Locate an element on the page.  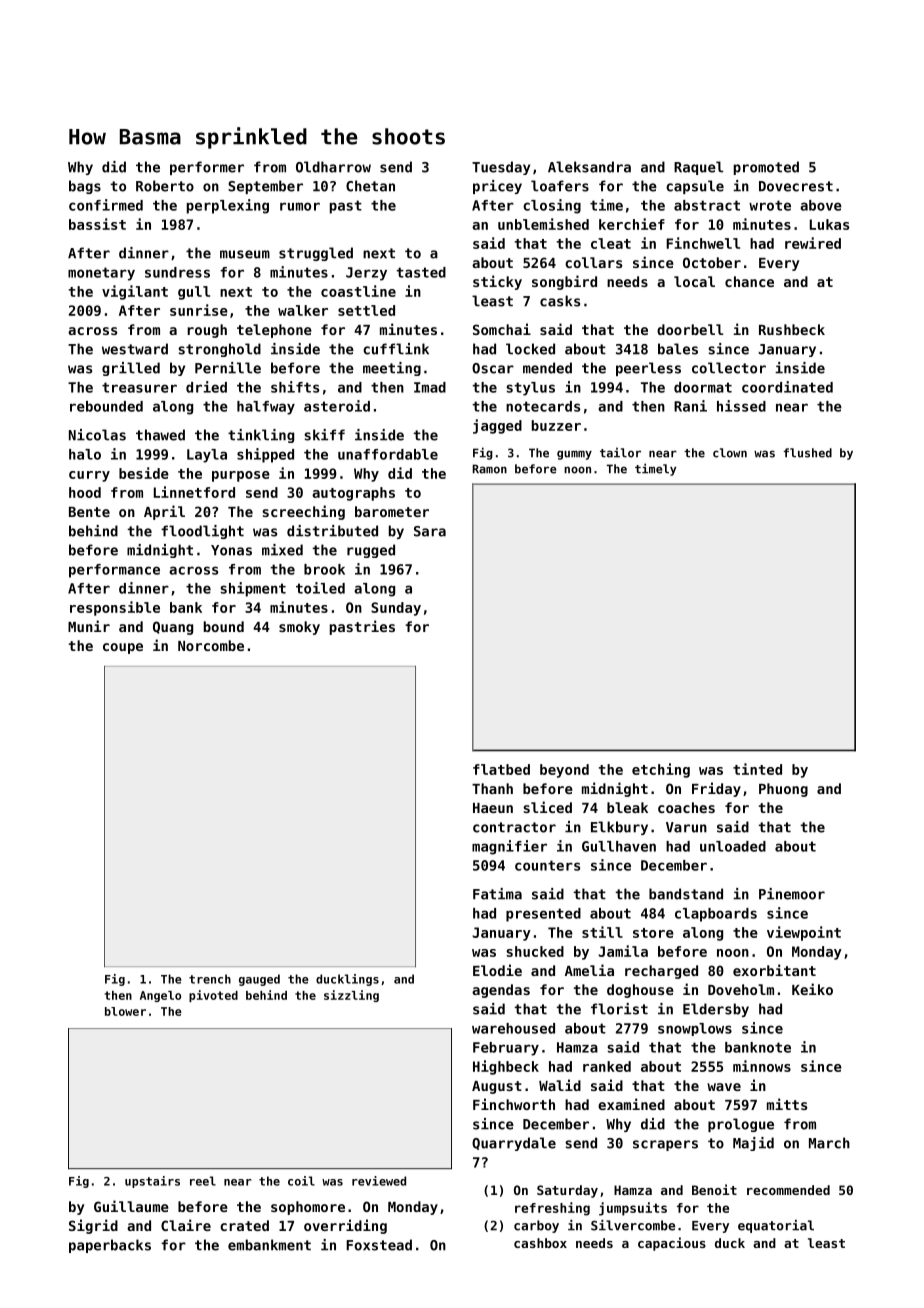
Tuesday is located at coordinates (501, 168).
